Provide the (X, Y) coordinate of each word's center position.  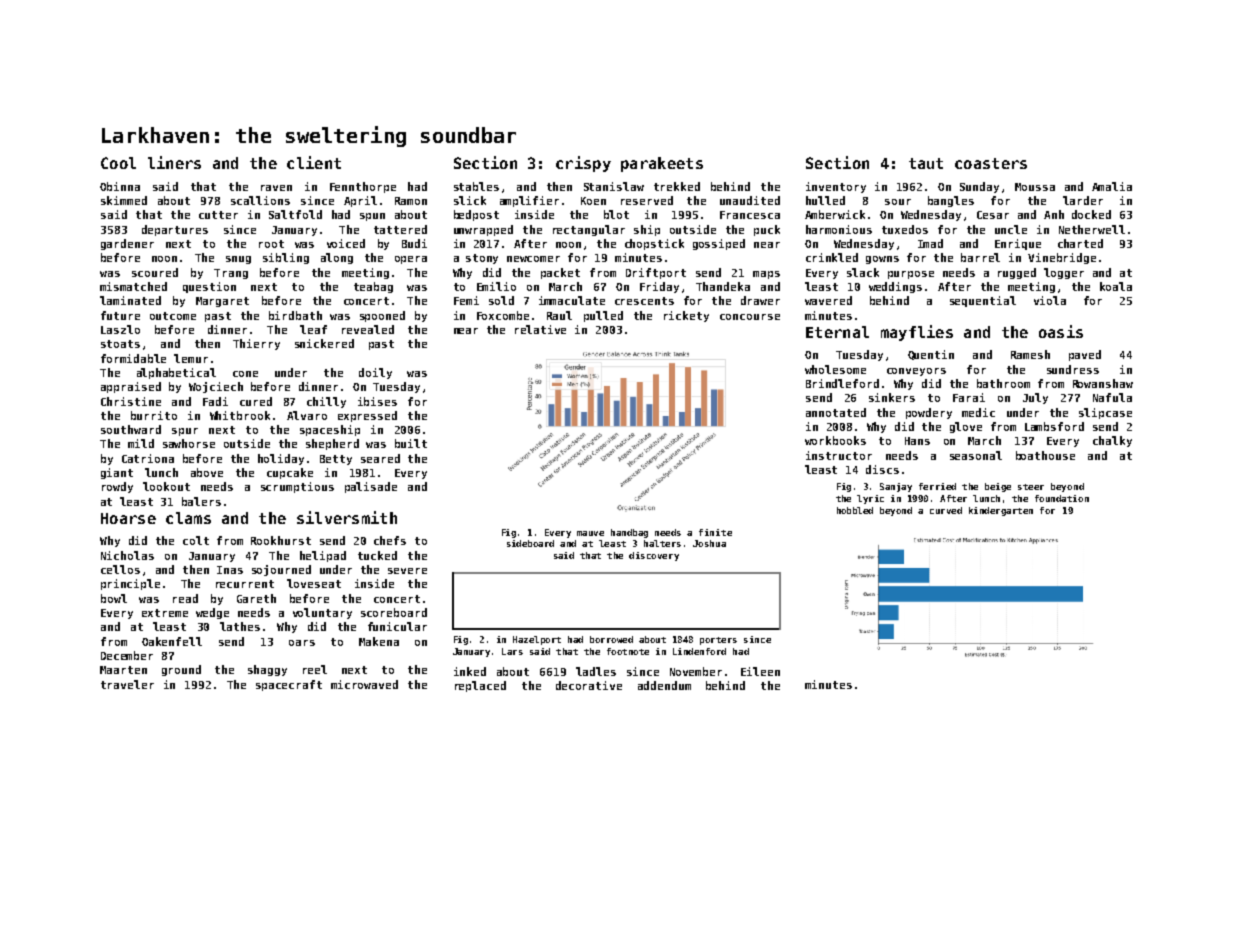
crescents (644, 301)
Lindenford (699, 651)
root (271, 244)
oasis (1061, 331)
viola (1050, 300)
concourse (750, 317)
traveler (127, 684)
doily (375, 373)
